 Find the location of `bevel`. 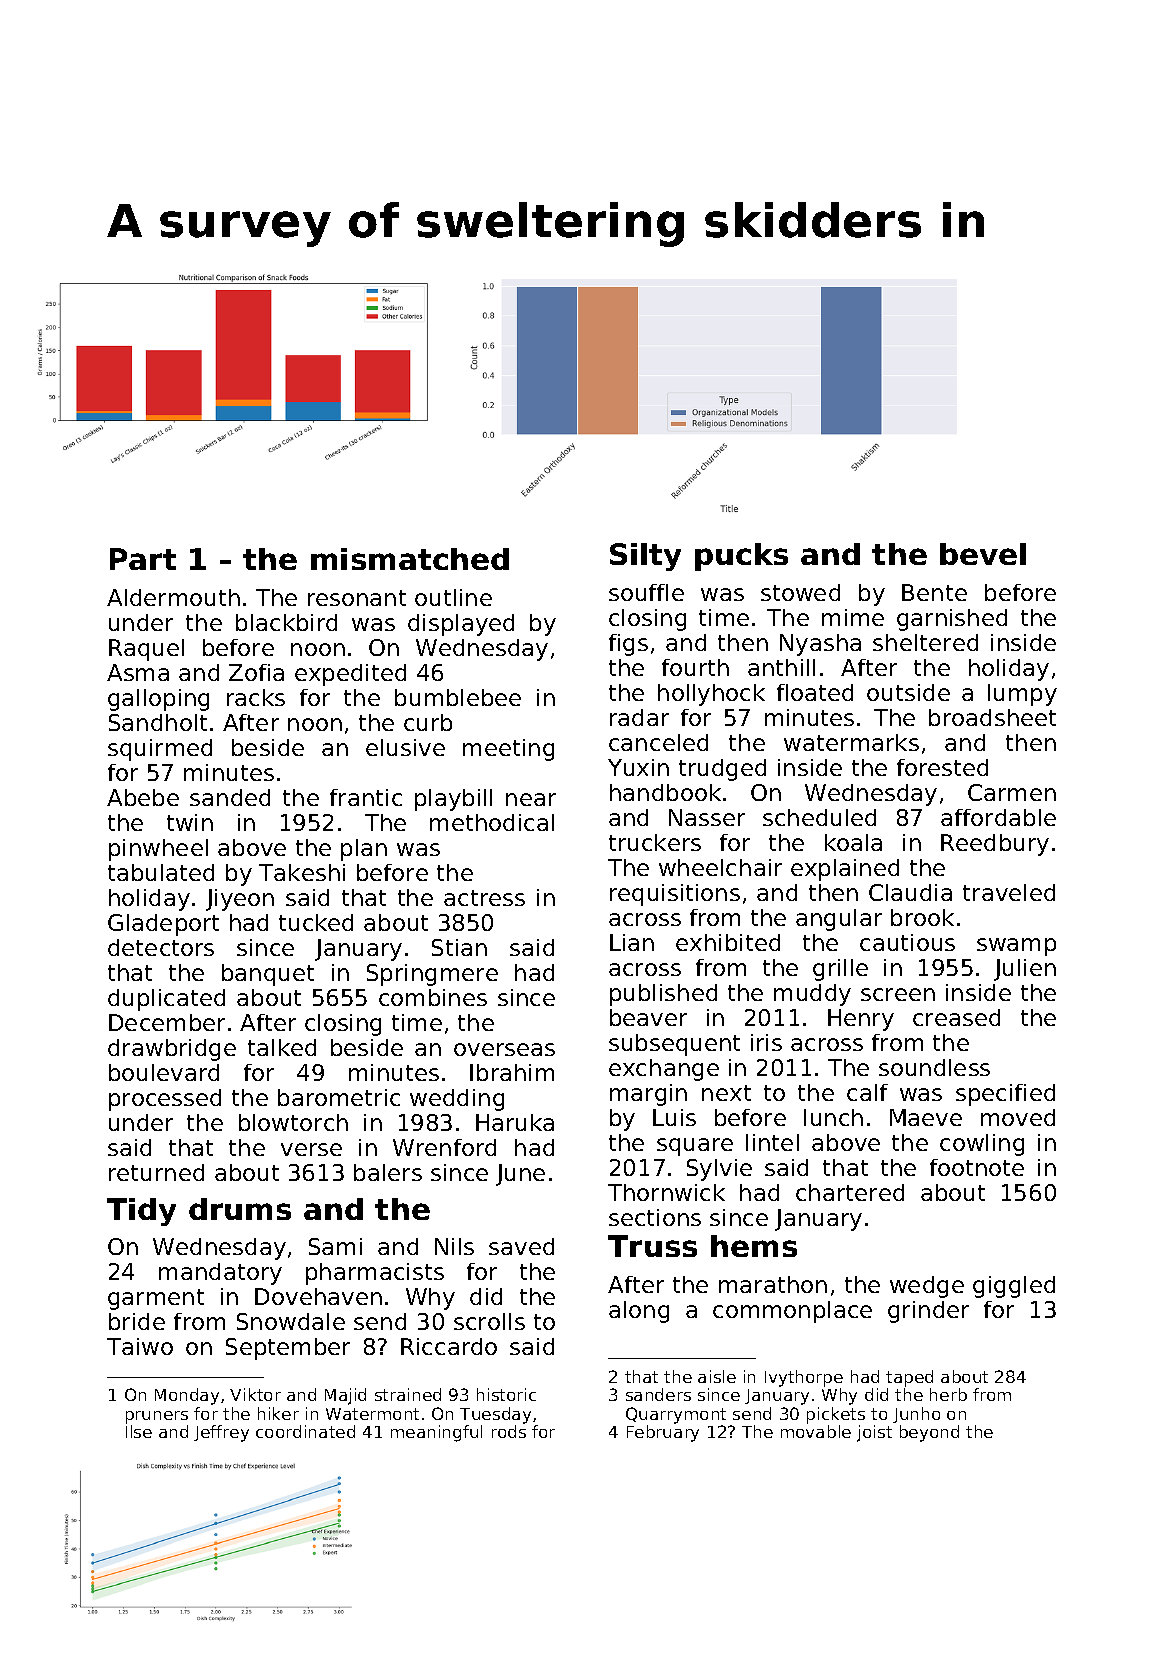

bevel is located at coordinates (983, 554).
